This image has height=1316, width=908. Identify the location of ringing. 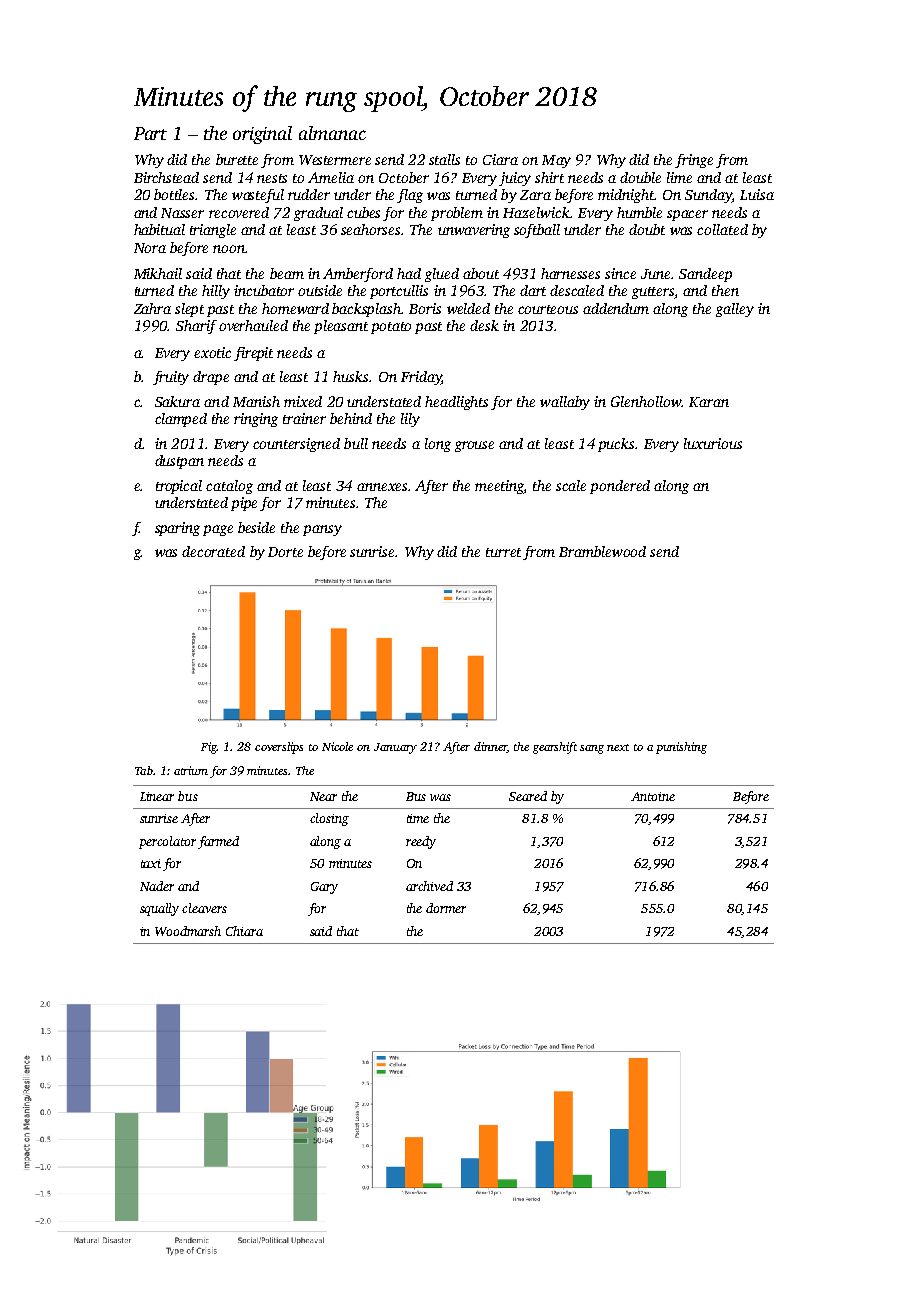
(256, 420).
